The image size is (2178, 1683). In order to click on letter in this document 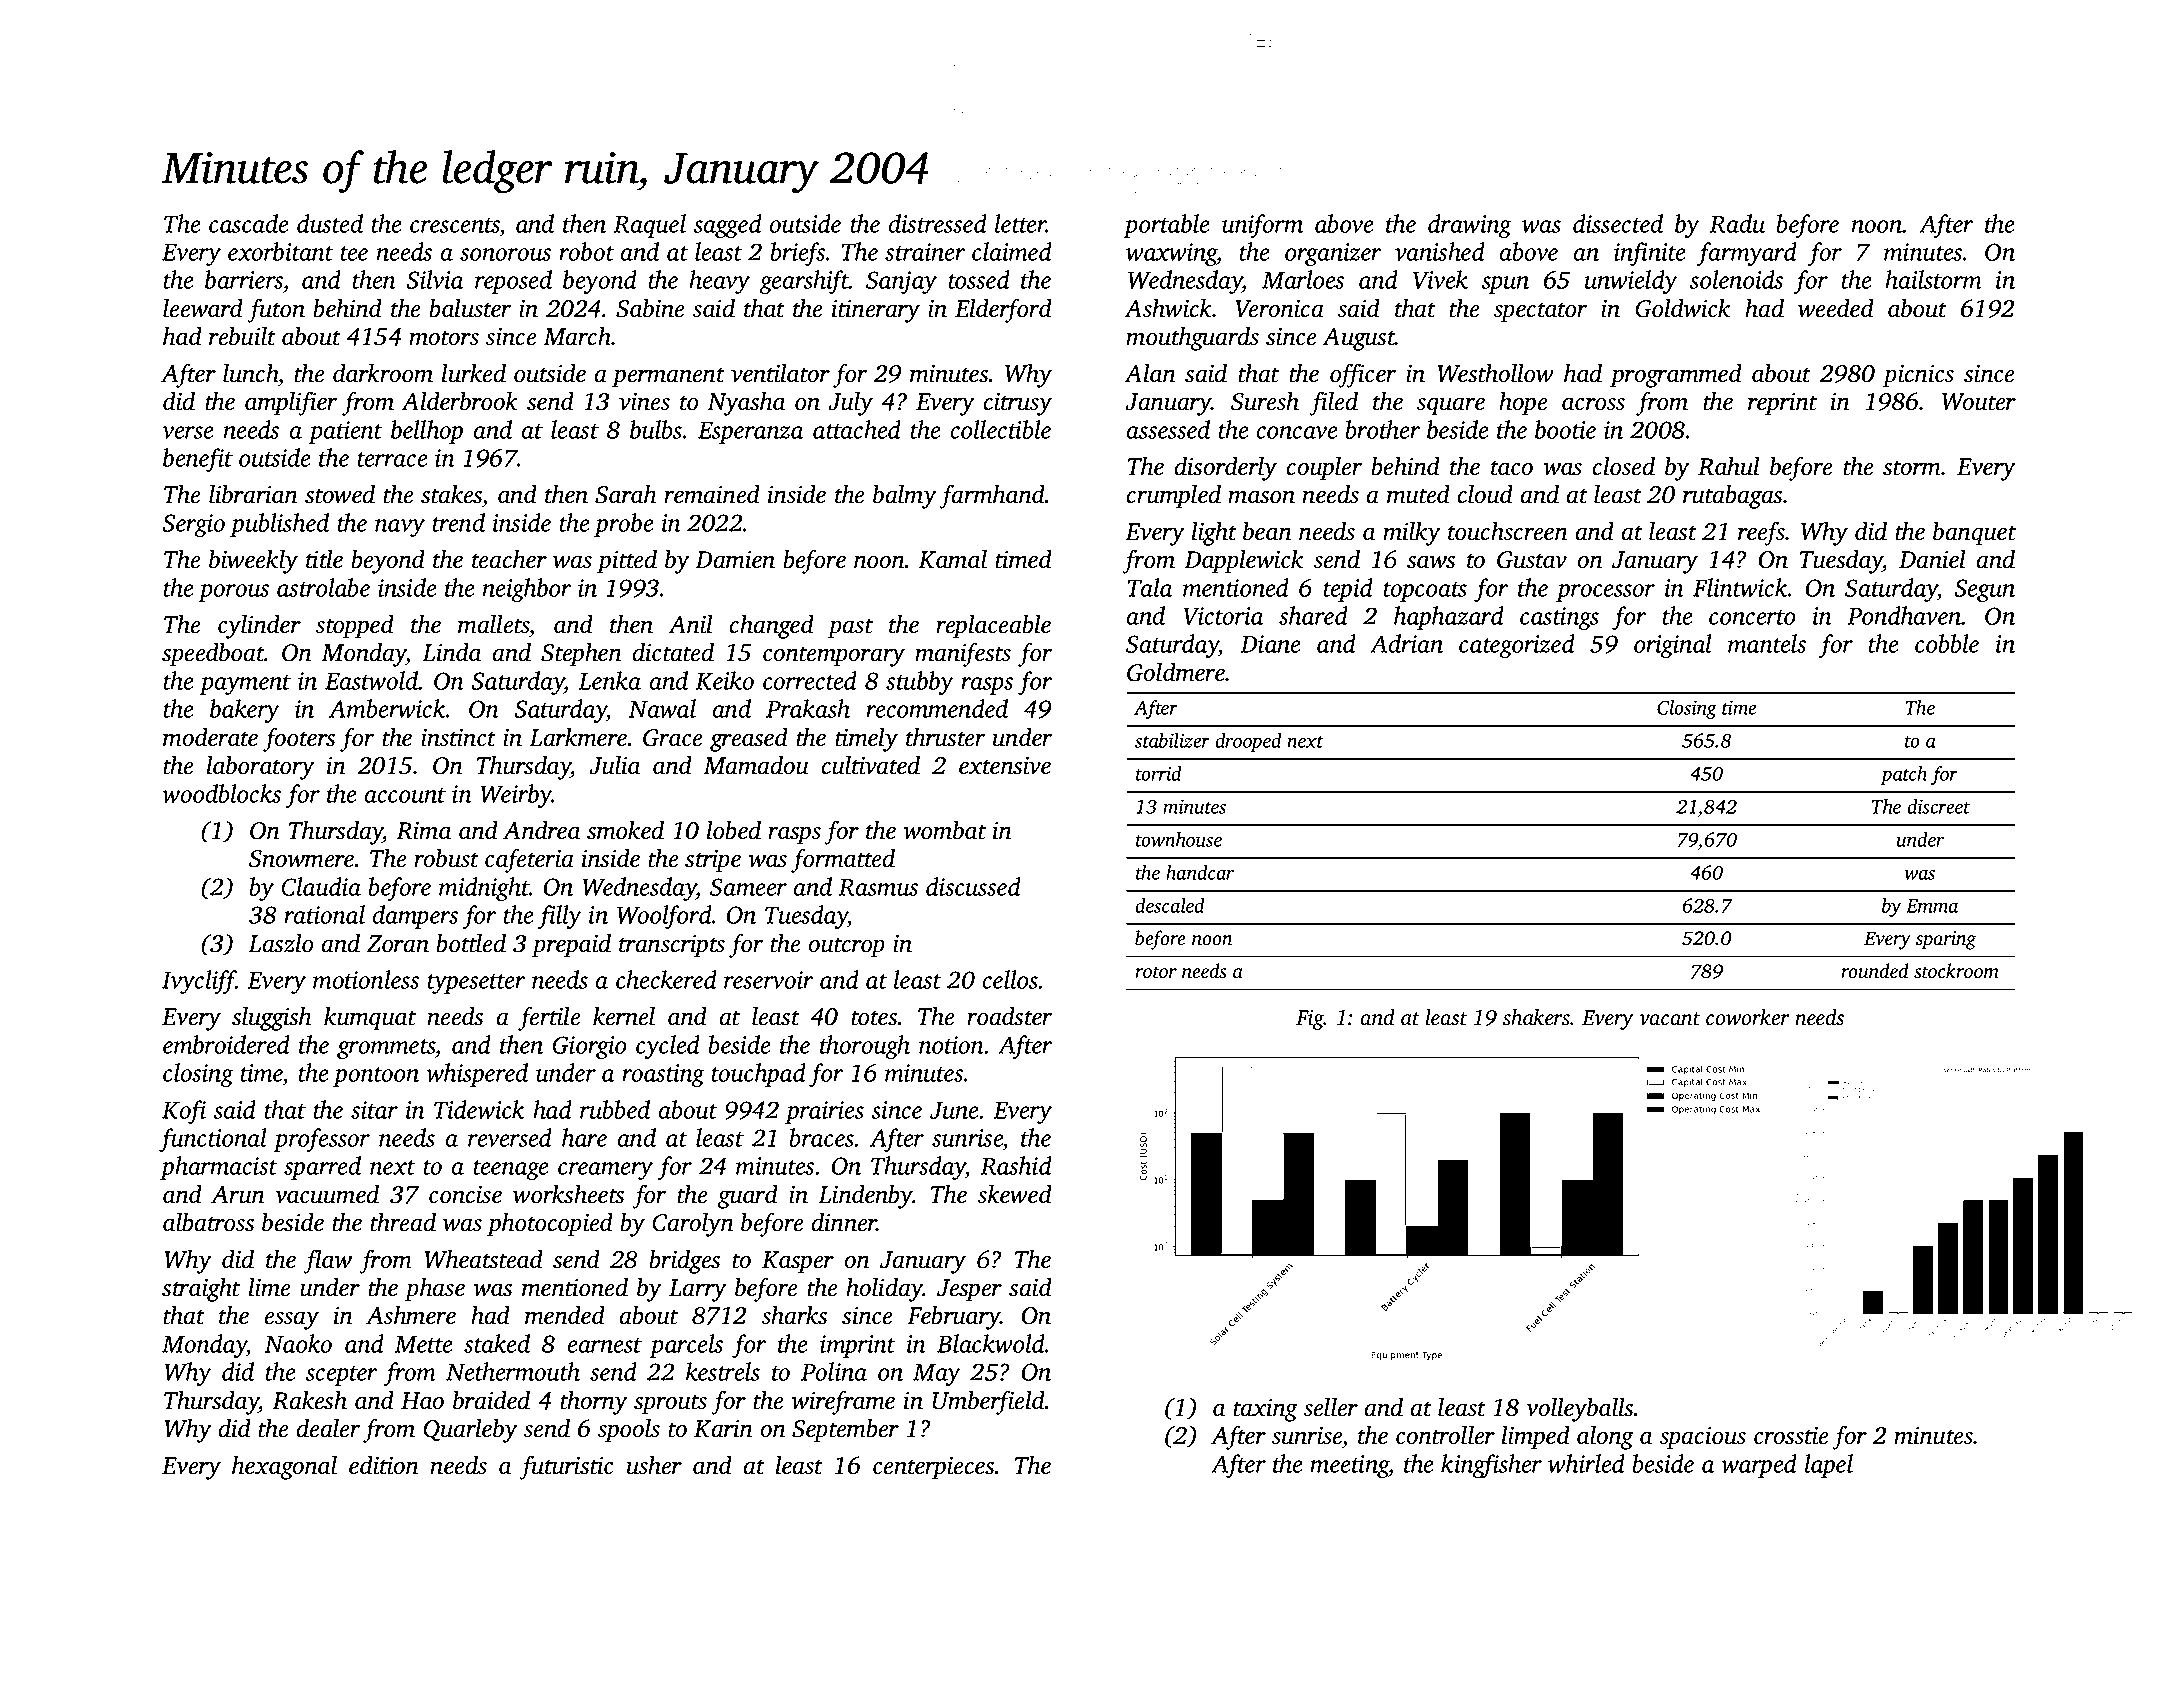, I will do `click(1020, 223)`.
